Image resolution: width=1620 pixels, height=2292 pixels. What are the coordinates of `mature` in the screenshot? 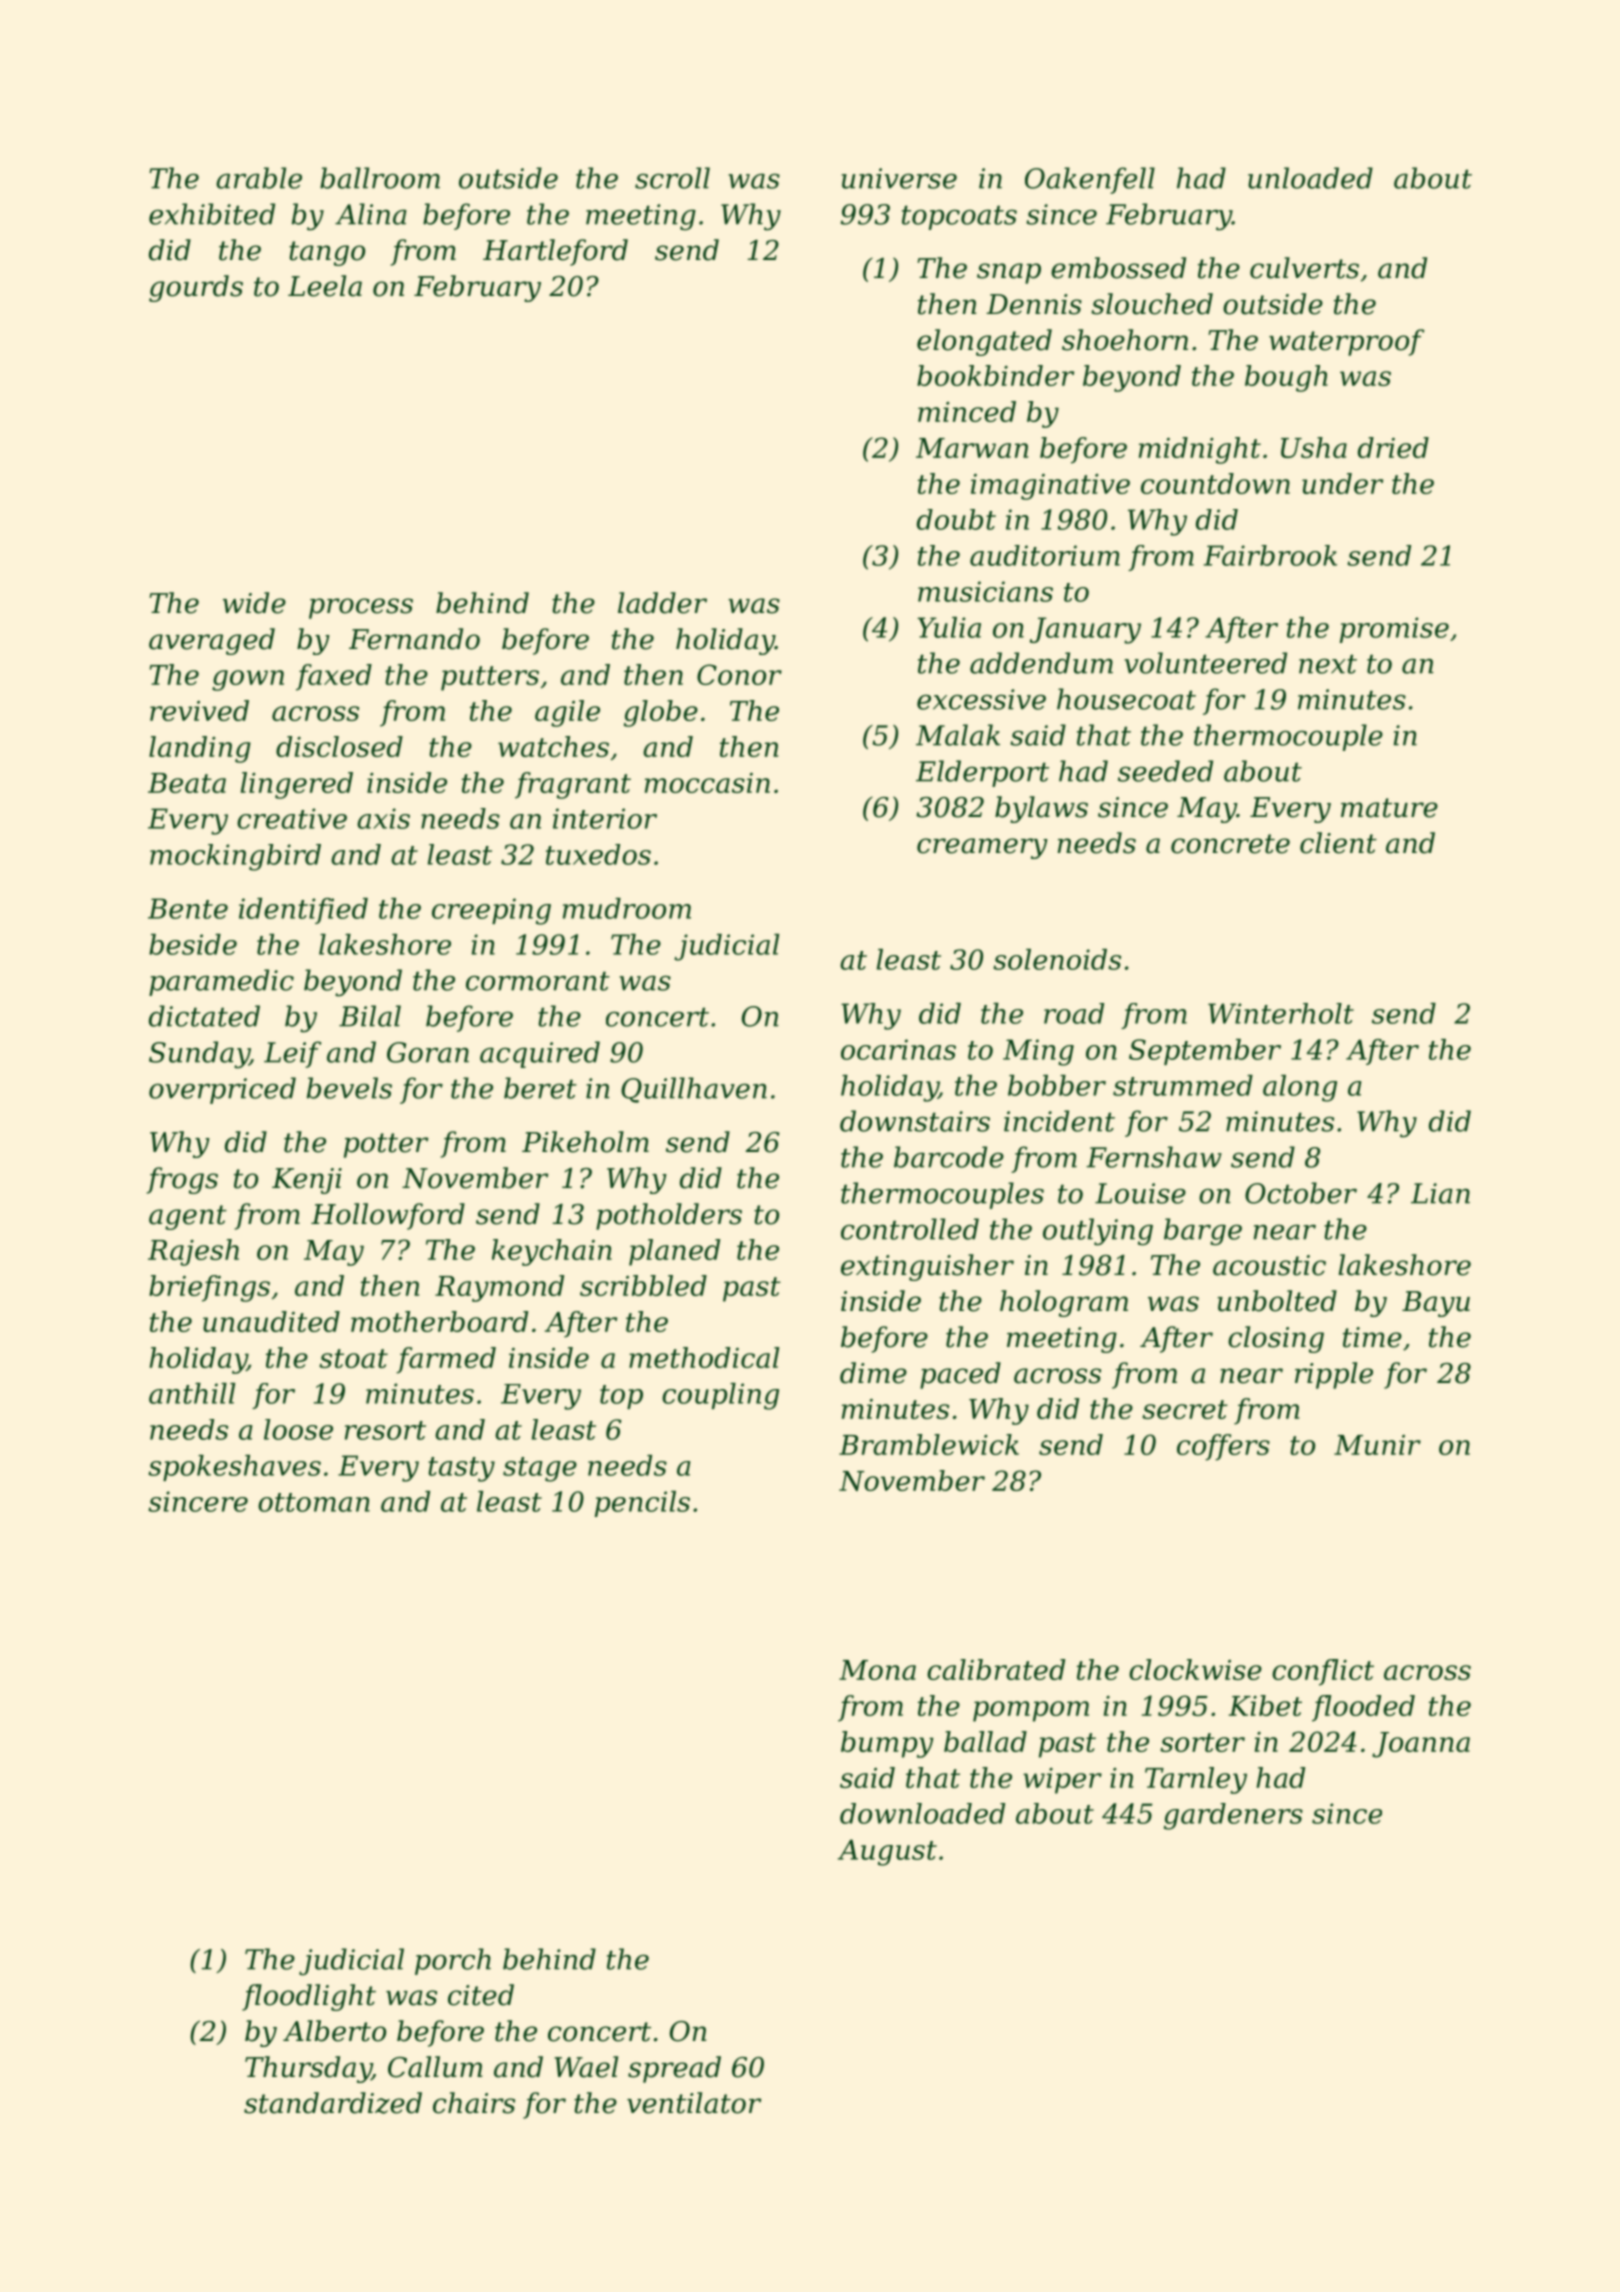 It's located at (1389, 808).
